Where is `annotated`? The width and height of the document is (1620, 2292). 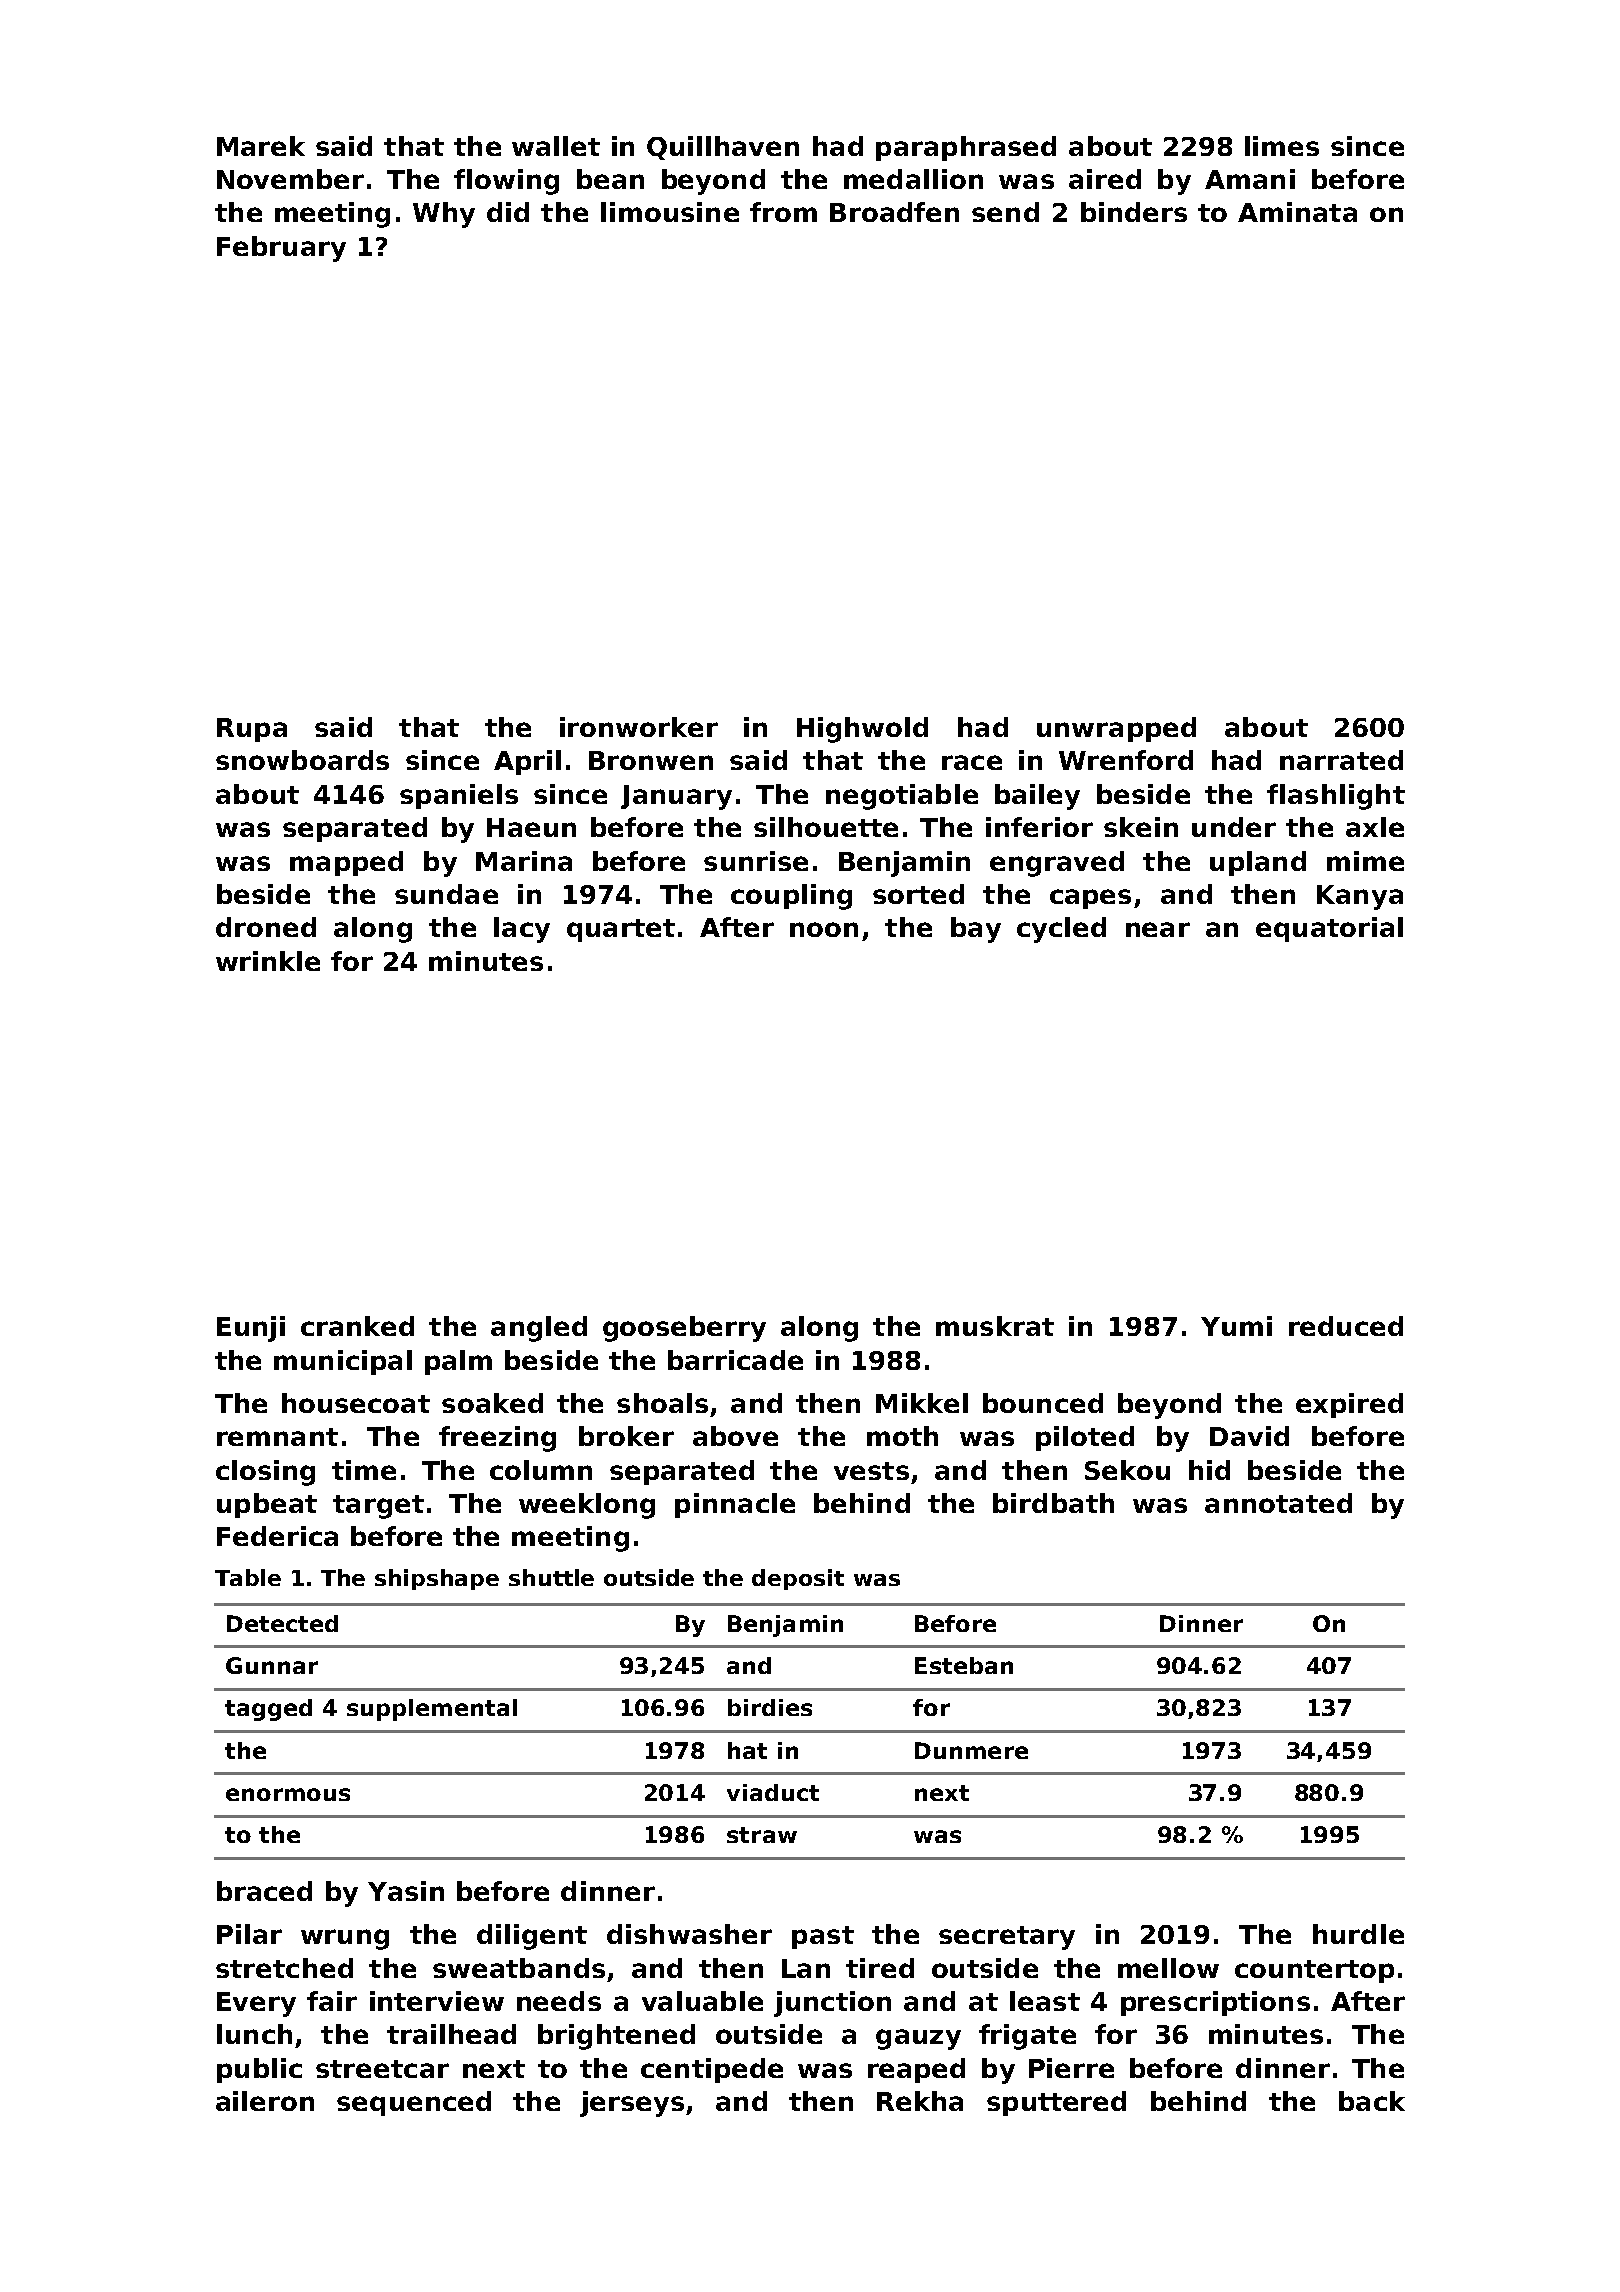
annotated is located at coordinates (1278, 1503).
